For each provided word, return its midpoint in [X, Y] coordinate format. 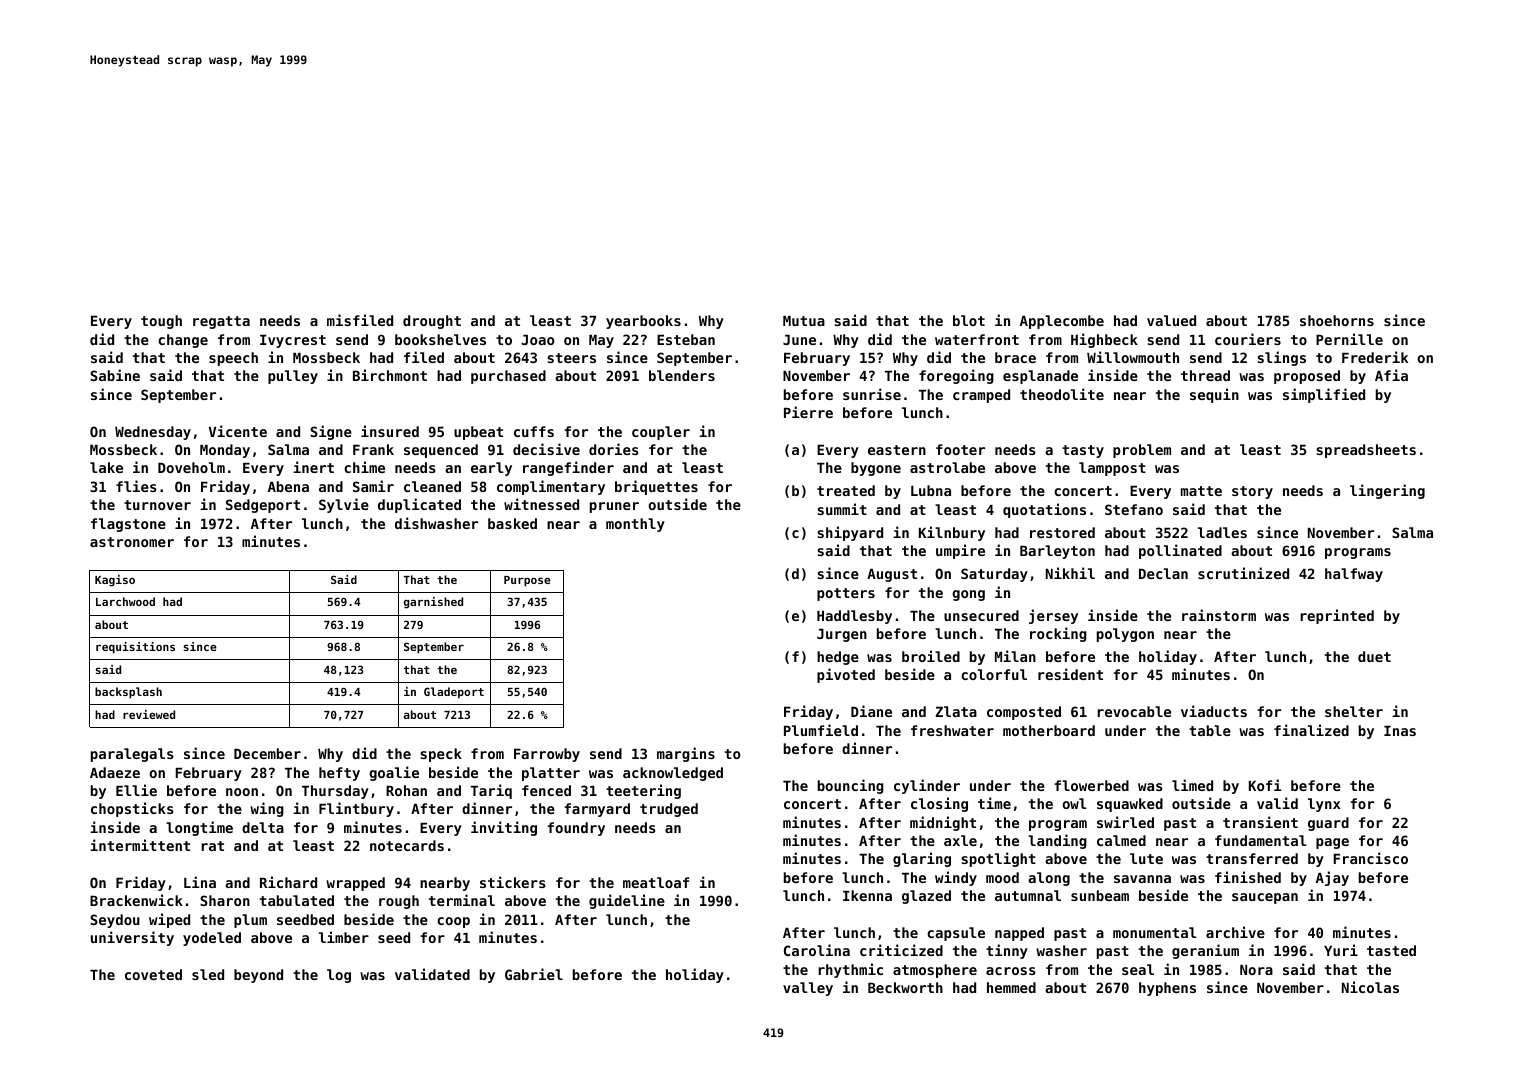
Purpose [527, 581]
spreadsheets [1366, 451]
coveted [153, 974]
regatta [221, 322]
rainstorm [1219, 615]
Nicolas [1370, 987]
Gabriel [534, 974]
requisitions [135, 648]
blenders [682, 375]
